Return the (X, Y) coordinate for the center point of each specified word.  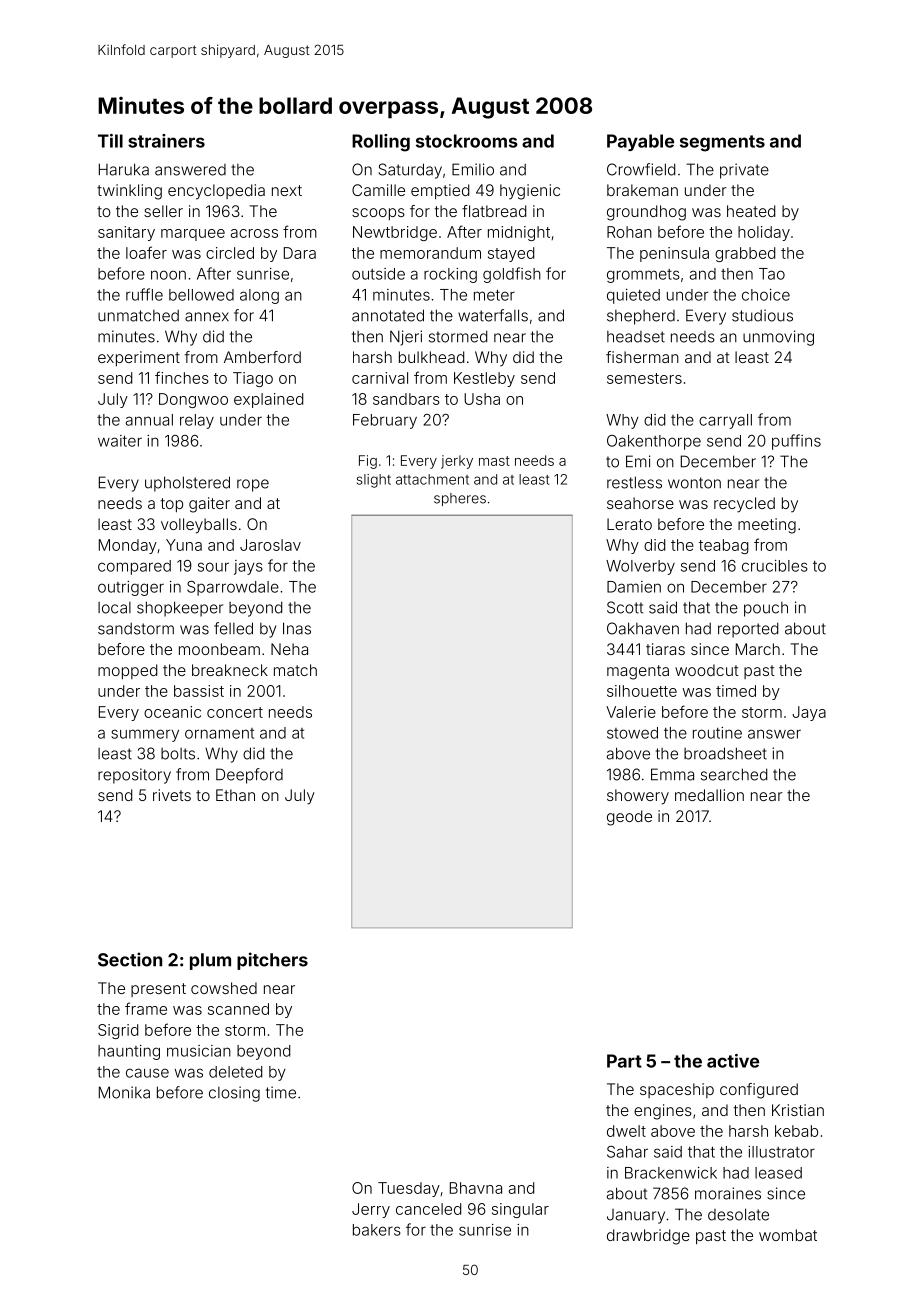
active (733, 1061)
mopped (127, 671)
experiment (139, 358)
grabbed (745, 254)
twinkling (129, 192)
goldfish (512, 275)
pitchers (272, 961)
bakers (377, 1230)
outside (378, 274)
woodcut (707, 670)
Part (624, 1061)
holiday (764, 233)
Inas (297, 628)
